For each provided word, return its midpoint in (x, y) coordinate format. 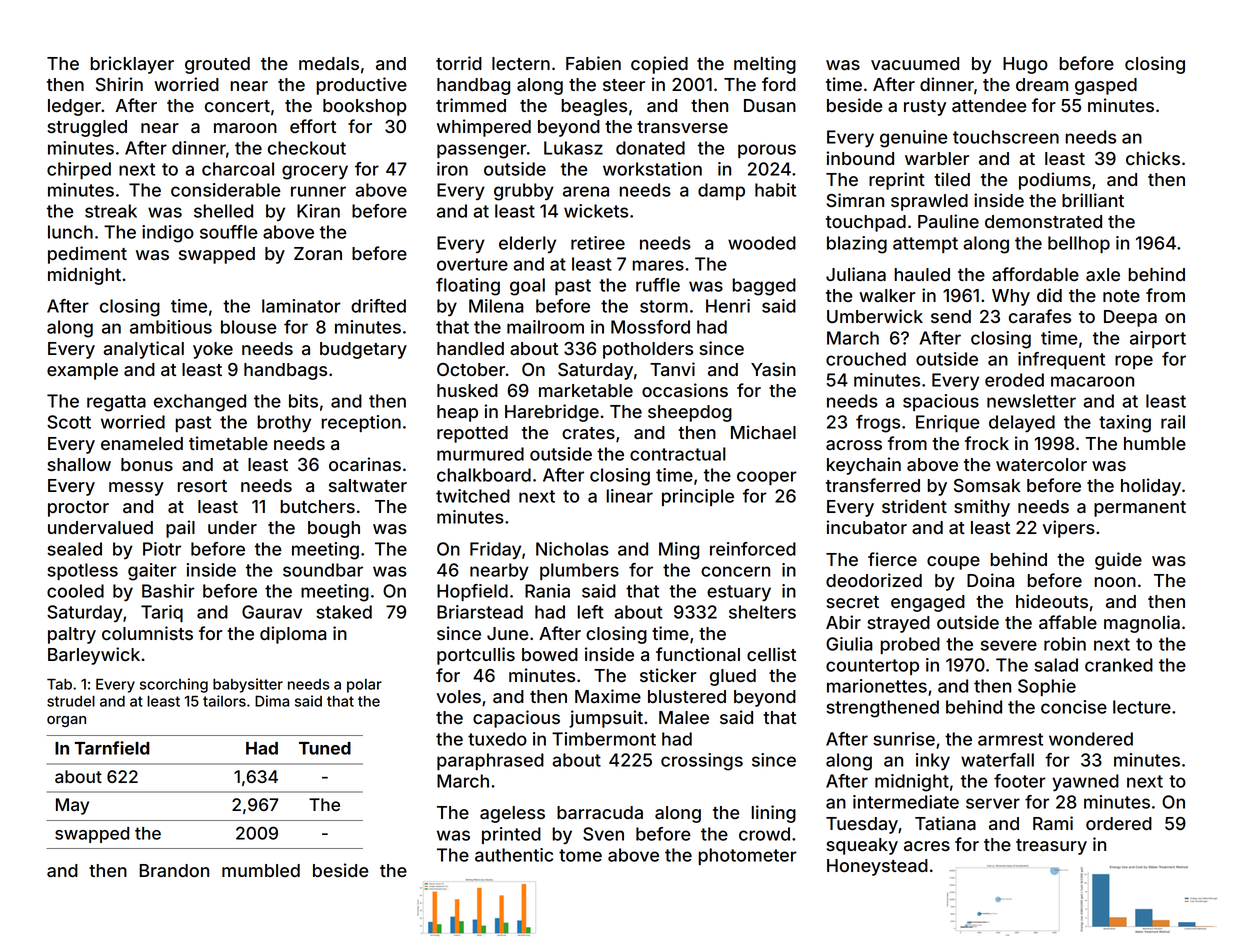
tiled (952, 179)
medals (329, 64)
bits (303, 401)
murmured (480, 454)
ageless (512, 814)
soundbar (323, 570)
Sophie (1047, 687)
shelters (762, 612)
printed (511, 835)
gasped (1106, 86)
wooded (762, 243)
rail (1173, 422)
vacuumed (915, 63)
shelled (223, 211)
